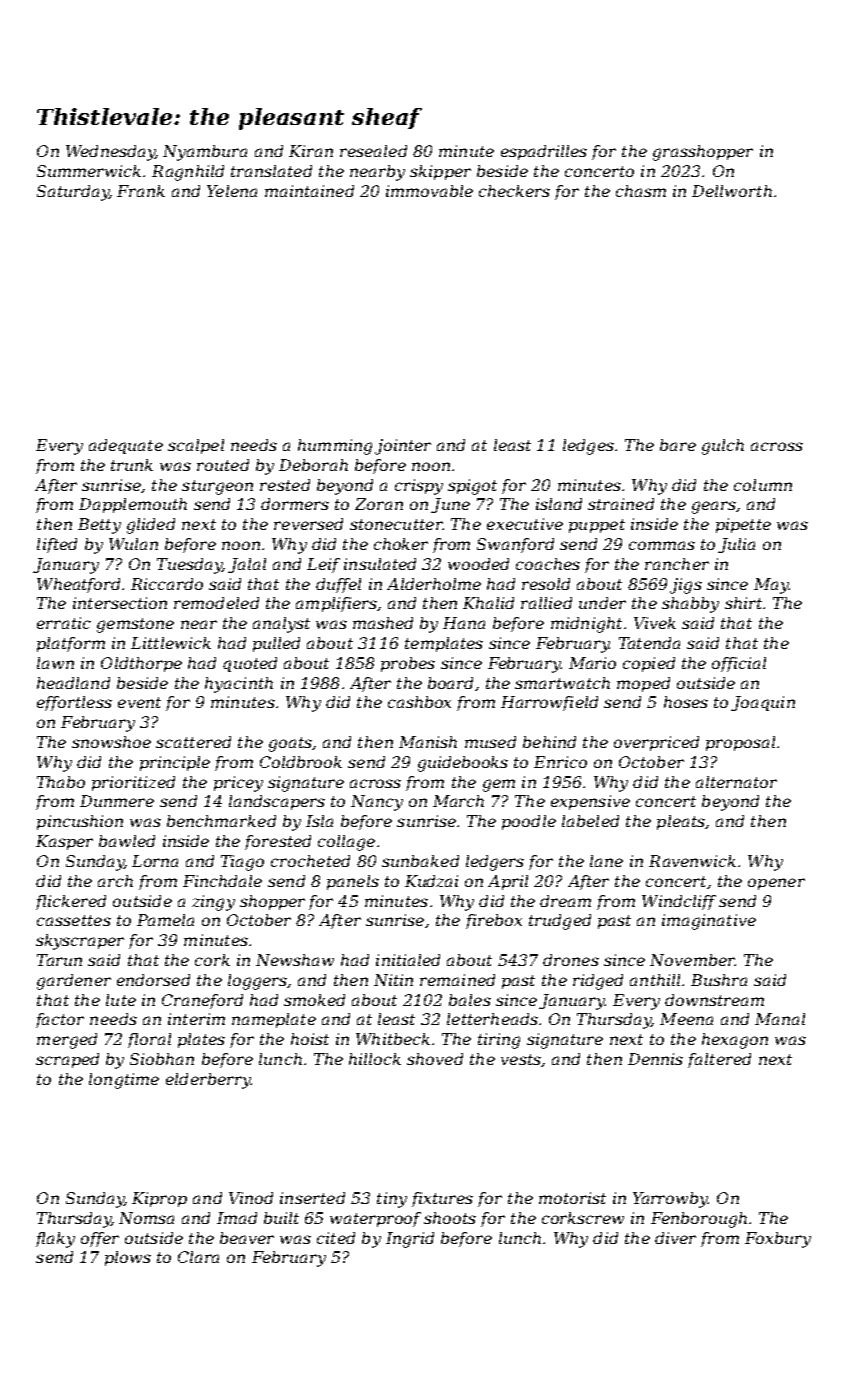 Image resolution: width=849 pixels, height=1400 pixels. I want to click on Dellworth, so click(732, 191).
